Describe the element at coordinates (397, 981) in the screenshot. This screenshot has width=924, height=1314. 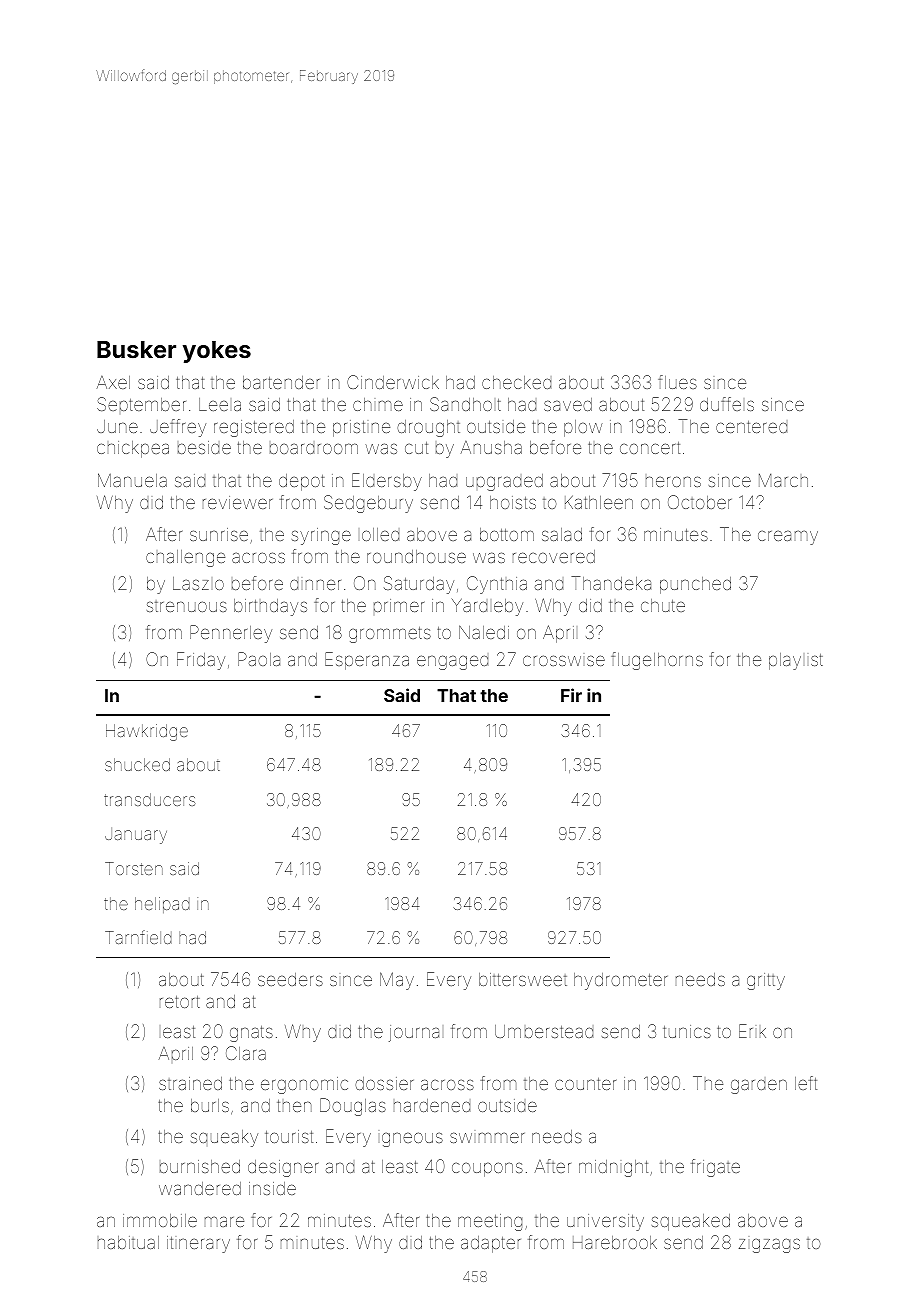
I see `May` at that location.
